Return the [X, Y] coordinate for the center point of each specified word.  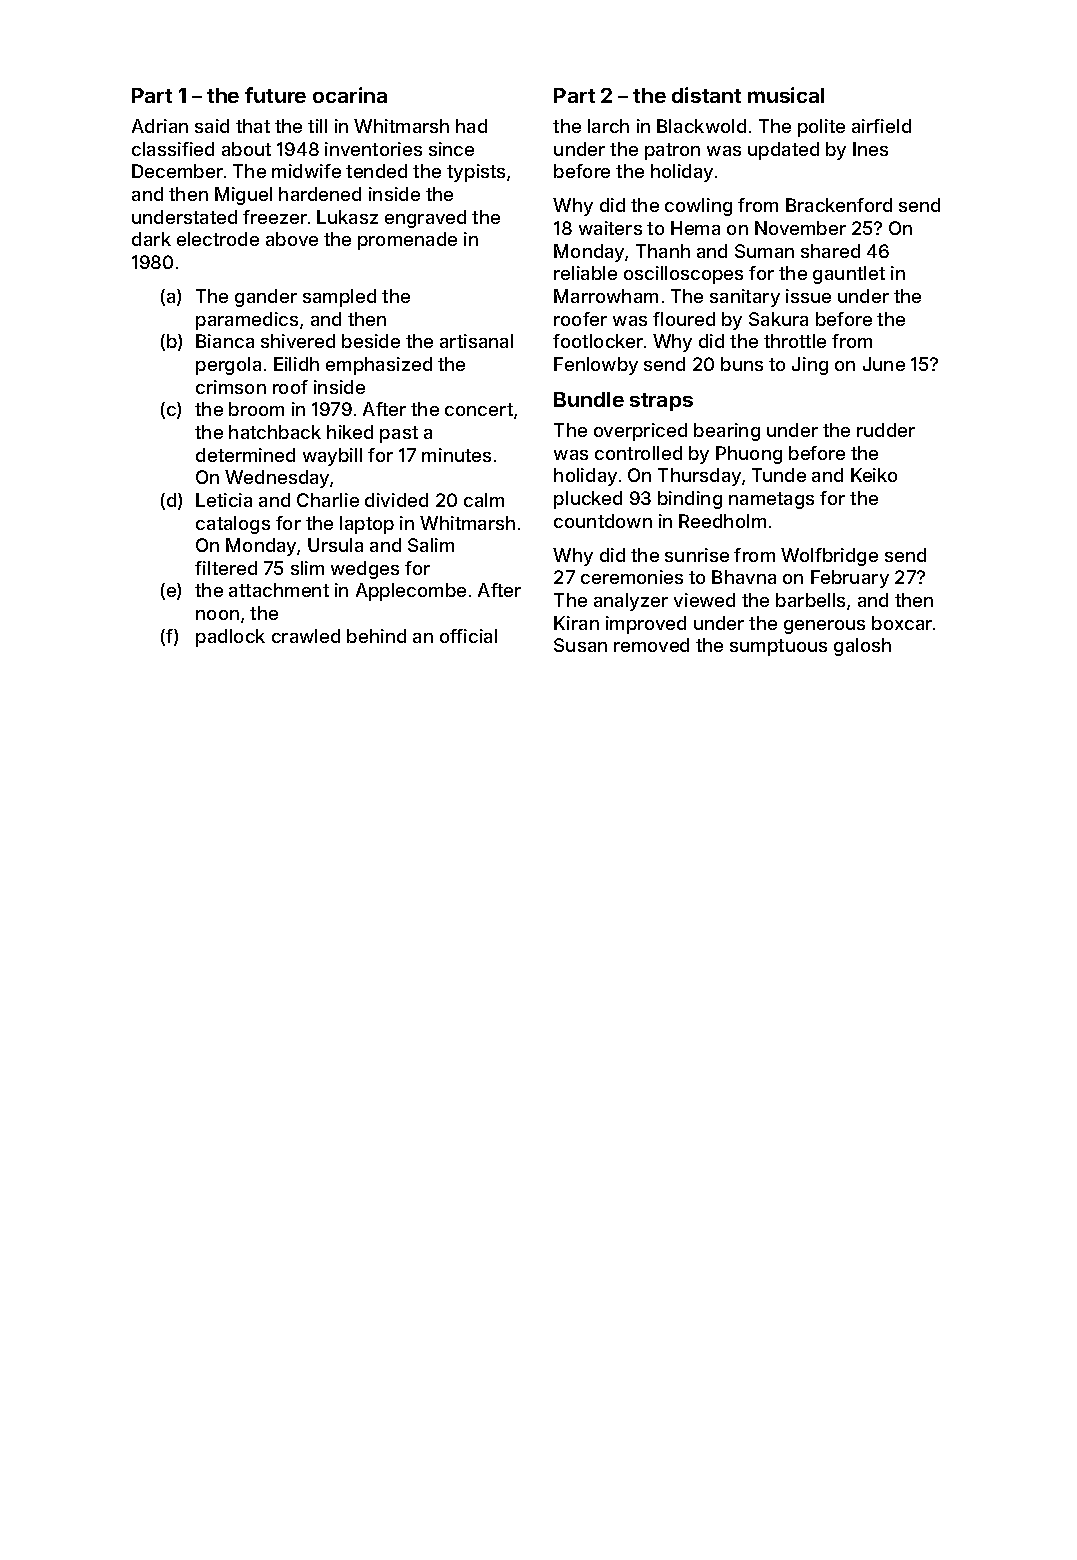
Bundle [589, 399]
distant [706, 95]
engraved [425, 219]
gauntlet [849, 275]
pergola [228, 366]
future [275, 95]
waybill [332, 457]
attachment [279, 590]
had [471, 126]
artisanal [476, 341]
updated [783, 151]
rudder [886, 430]
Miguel [243, 196]
